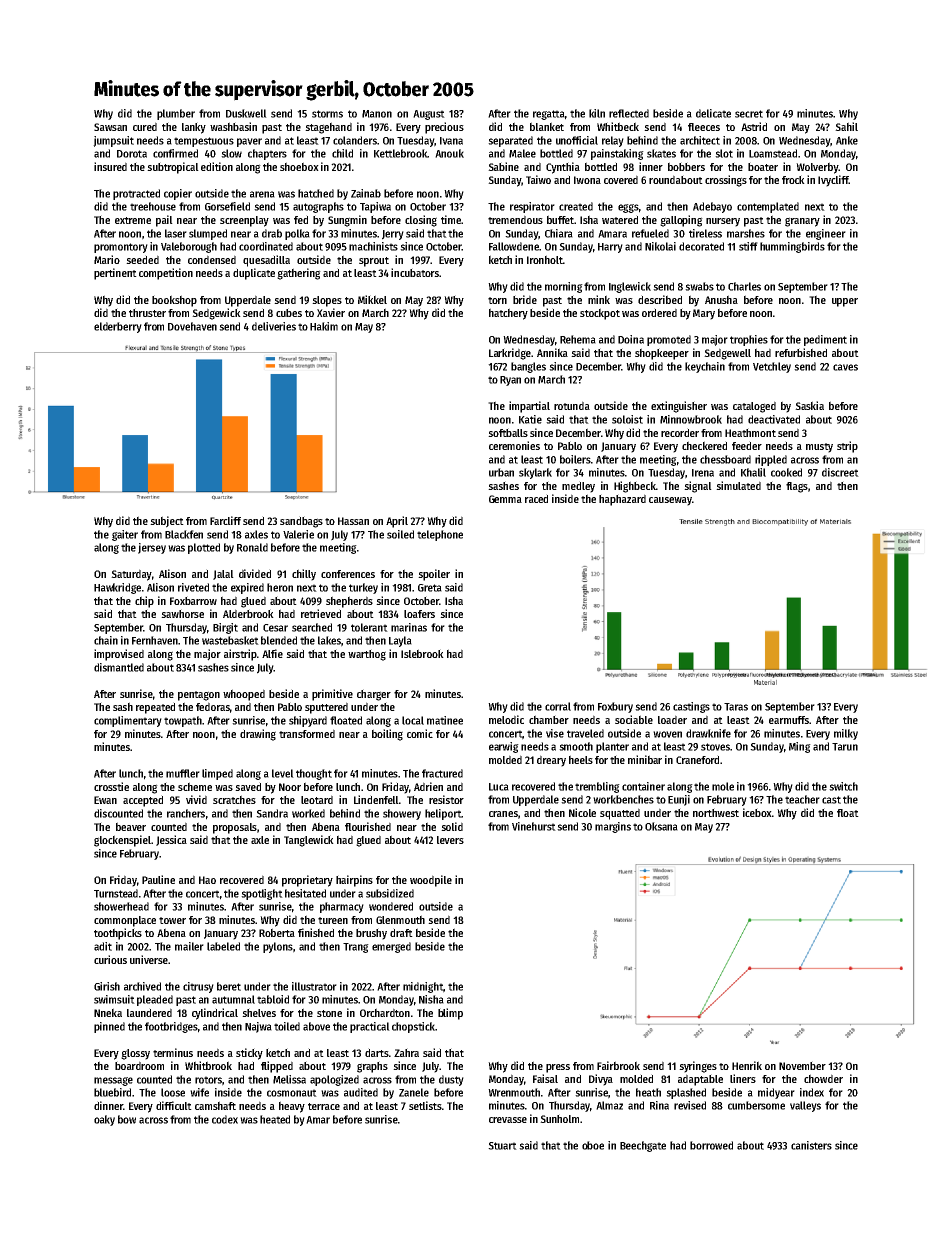 The image size is (952, 1233). I want to click on Wrenmouth, so click(514, 1092).
